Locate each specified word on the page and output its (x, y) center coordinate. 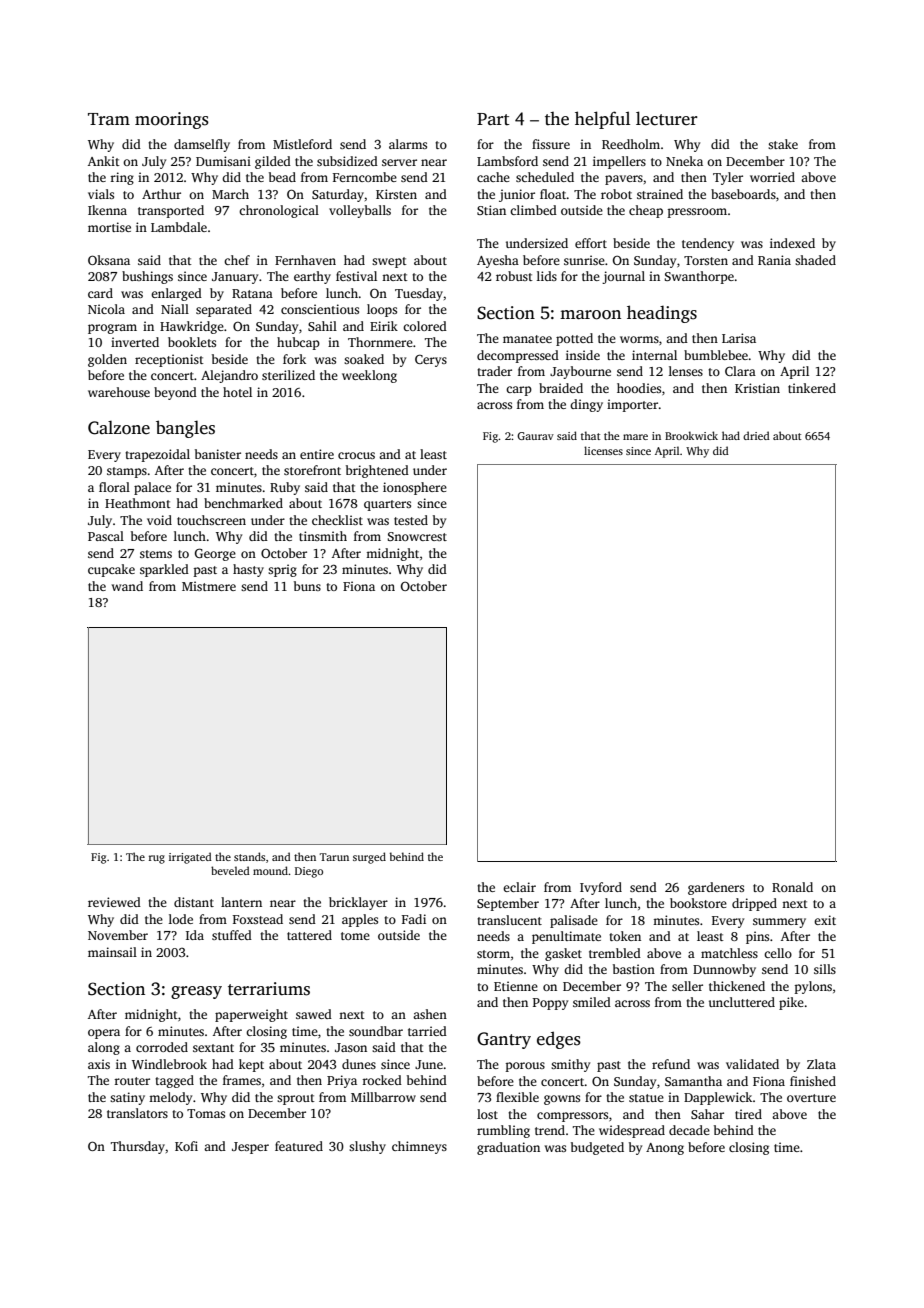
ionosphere (415, 488)
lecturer (667, 118)
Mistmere (209, 586)
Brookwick (691, 435)
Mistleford (302, 144)
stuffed (232, 935)
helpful (602, 120)
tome (355, 936)
